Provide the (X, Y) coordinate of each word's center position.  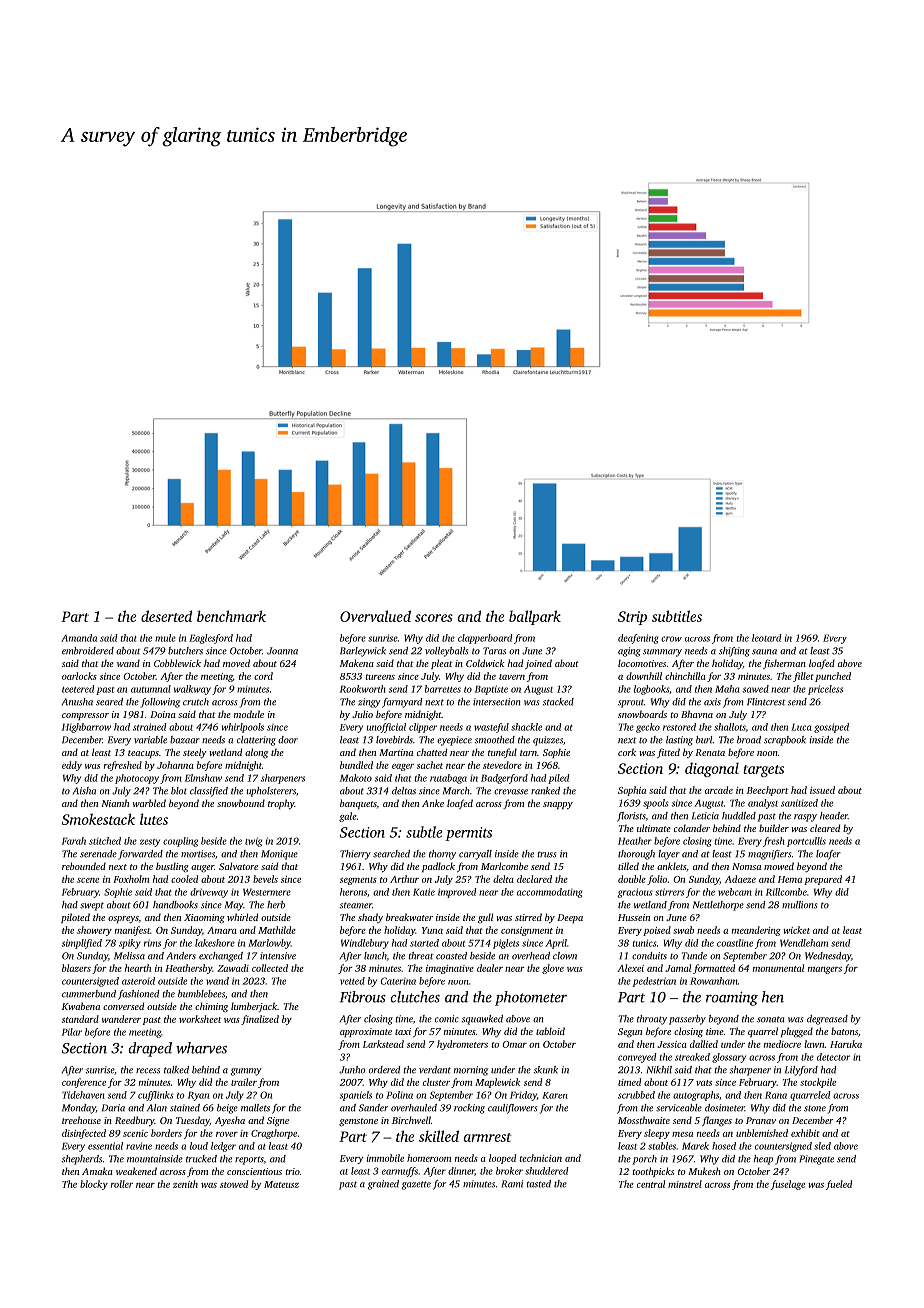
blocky (94, 1185)
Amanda (79, 638)
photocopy (137, 779)
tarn (528, 753)
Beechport (767, 791)
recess (148, 1071)
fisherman (784, 664)
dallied (704, 1044)
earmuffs (400, 1172)
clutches (415, 997)
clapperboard (485, 639)
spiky (130, 944)
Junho (352, 1070)
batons (844, 1031)
